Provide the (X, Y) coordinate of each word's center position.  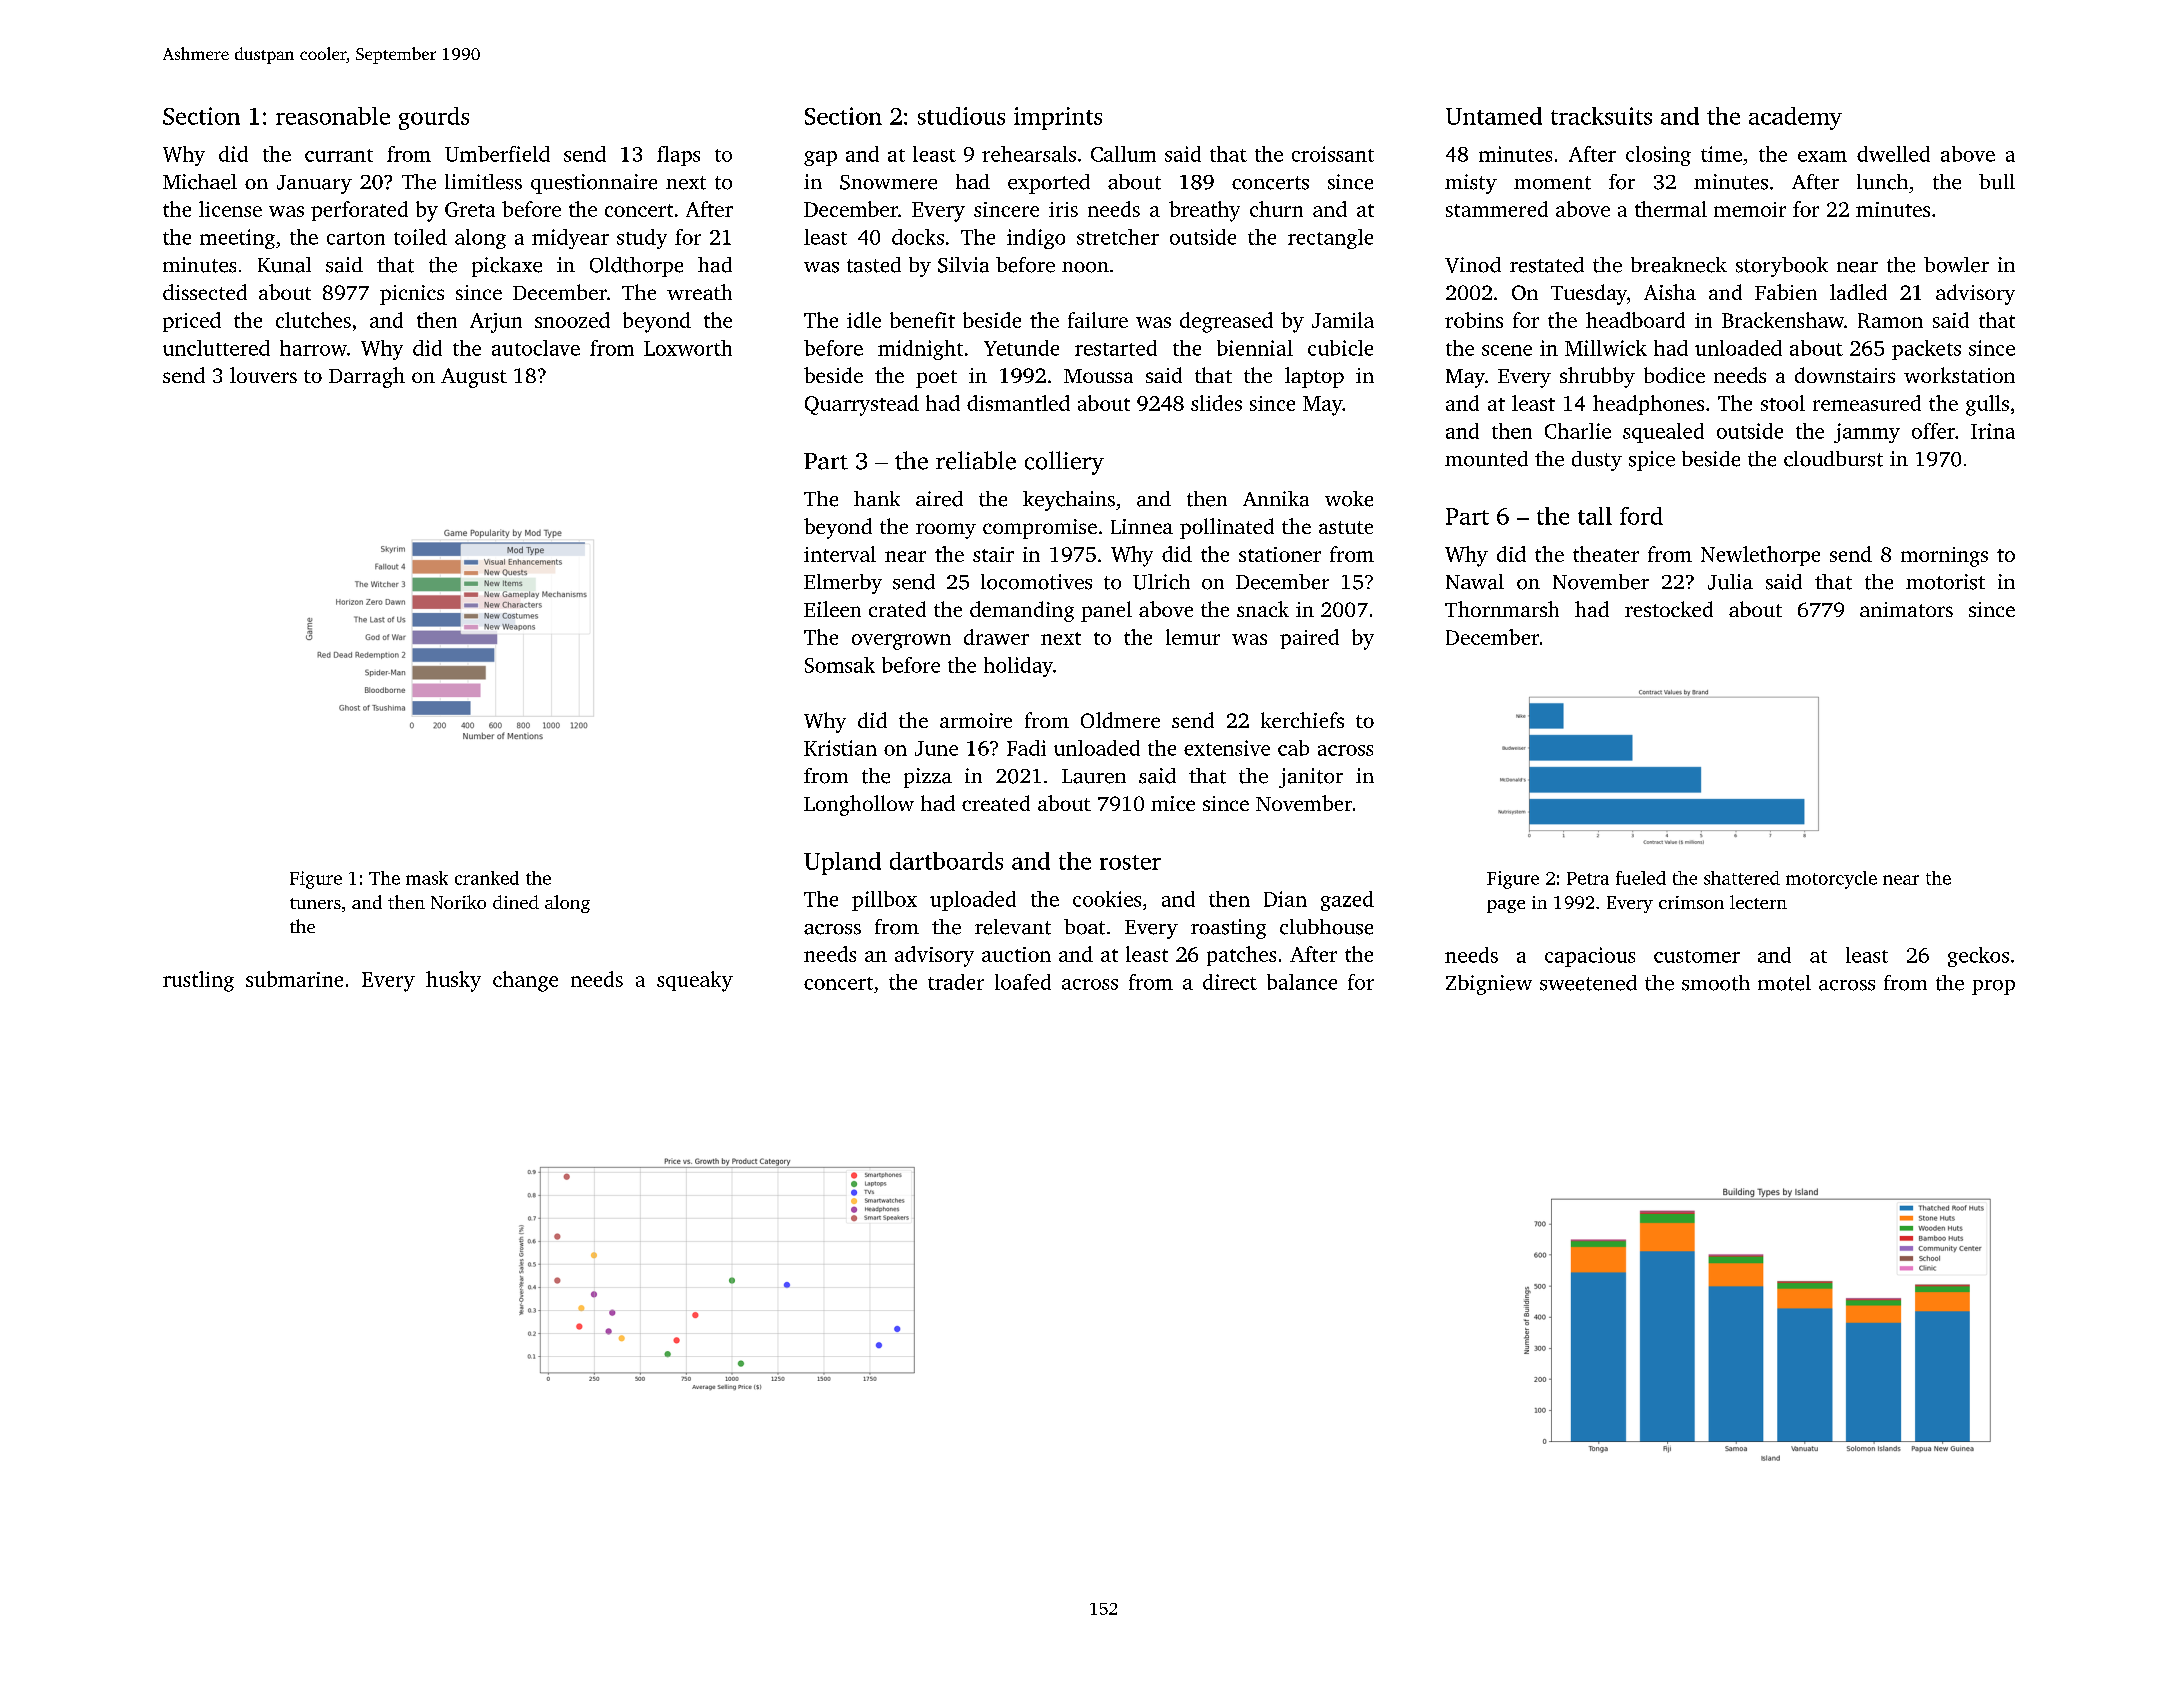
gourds (434, 118)
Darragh (367, 377)
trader (956, 982)
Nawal (1475, 582)
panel (1106, 611)
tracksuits (1601, 116)
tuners (315, 903)
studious (961, 116)
